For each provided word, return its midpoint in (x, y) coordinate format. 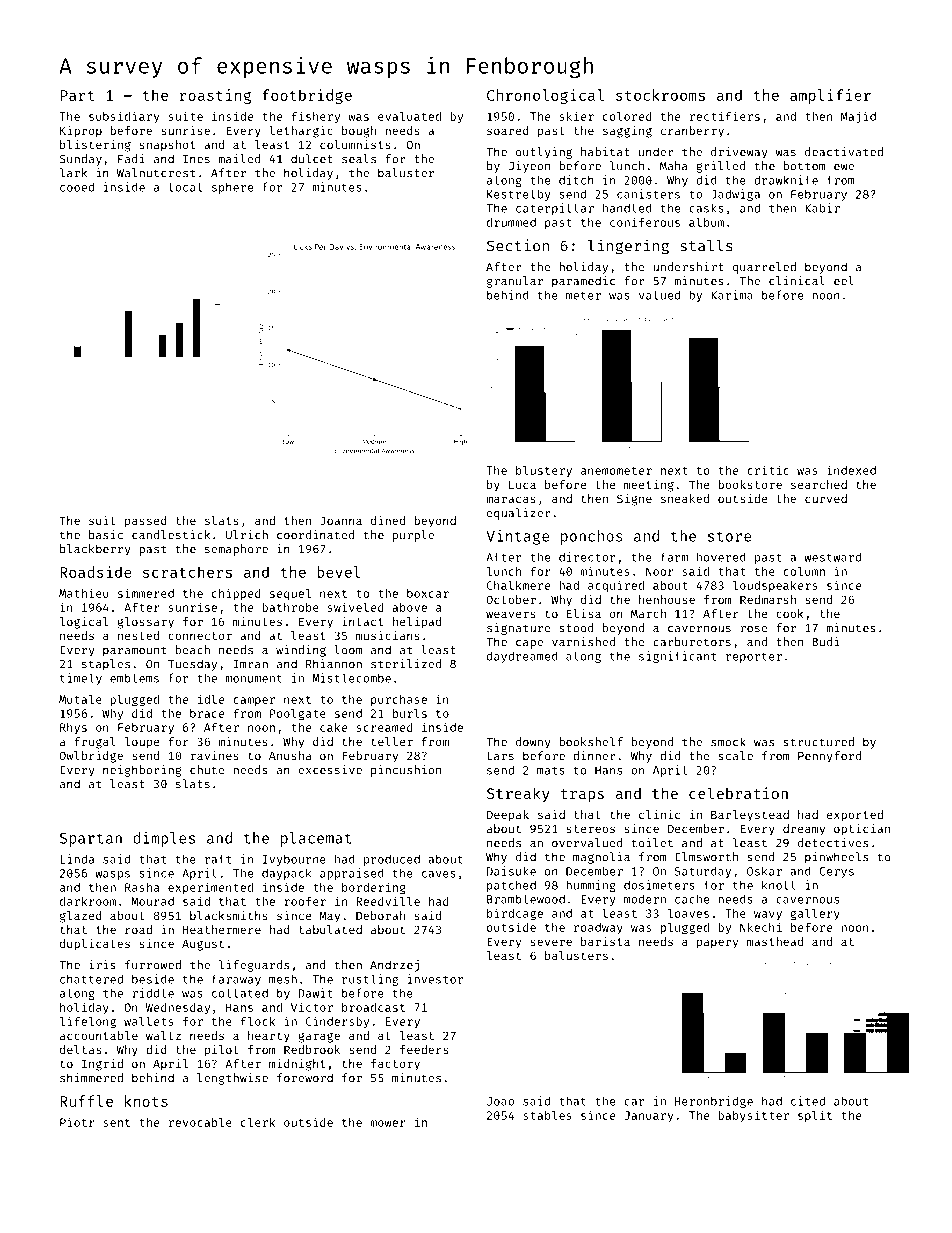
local (185, 187)
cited (808, 1101)
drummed (511, 222)
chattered (91, 979)
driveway (739, 153)
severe (551, 942)
